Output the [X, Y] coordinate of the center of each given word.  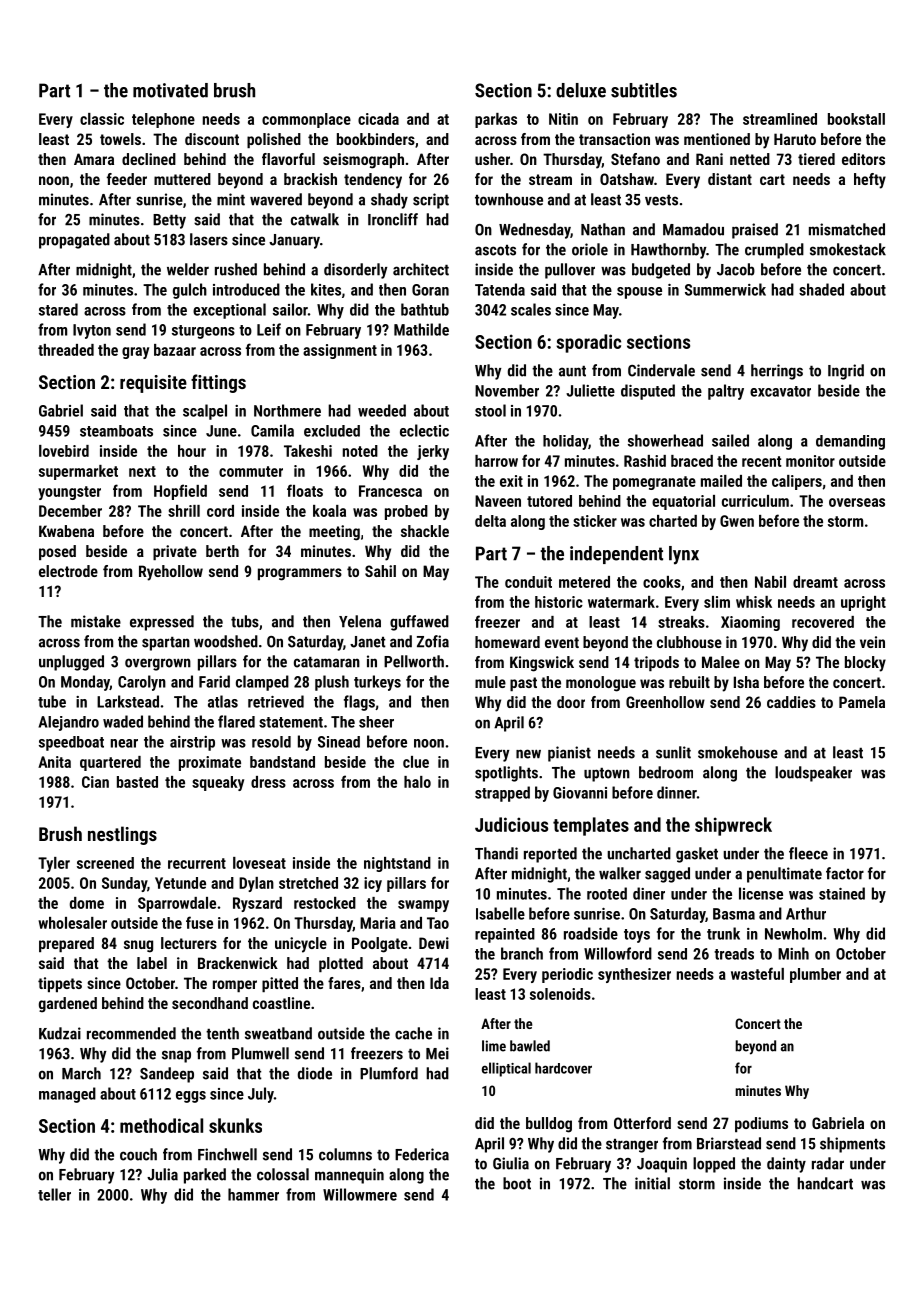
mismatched [847, 229]
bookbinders [376, 139]
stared [58, 309]
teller [54, 1194]
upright [863, 603]
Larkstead [128, 701]
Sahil [380, 571]
